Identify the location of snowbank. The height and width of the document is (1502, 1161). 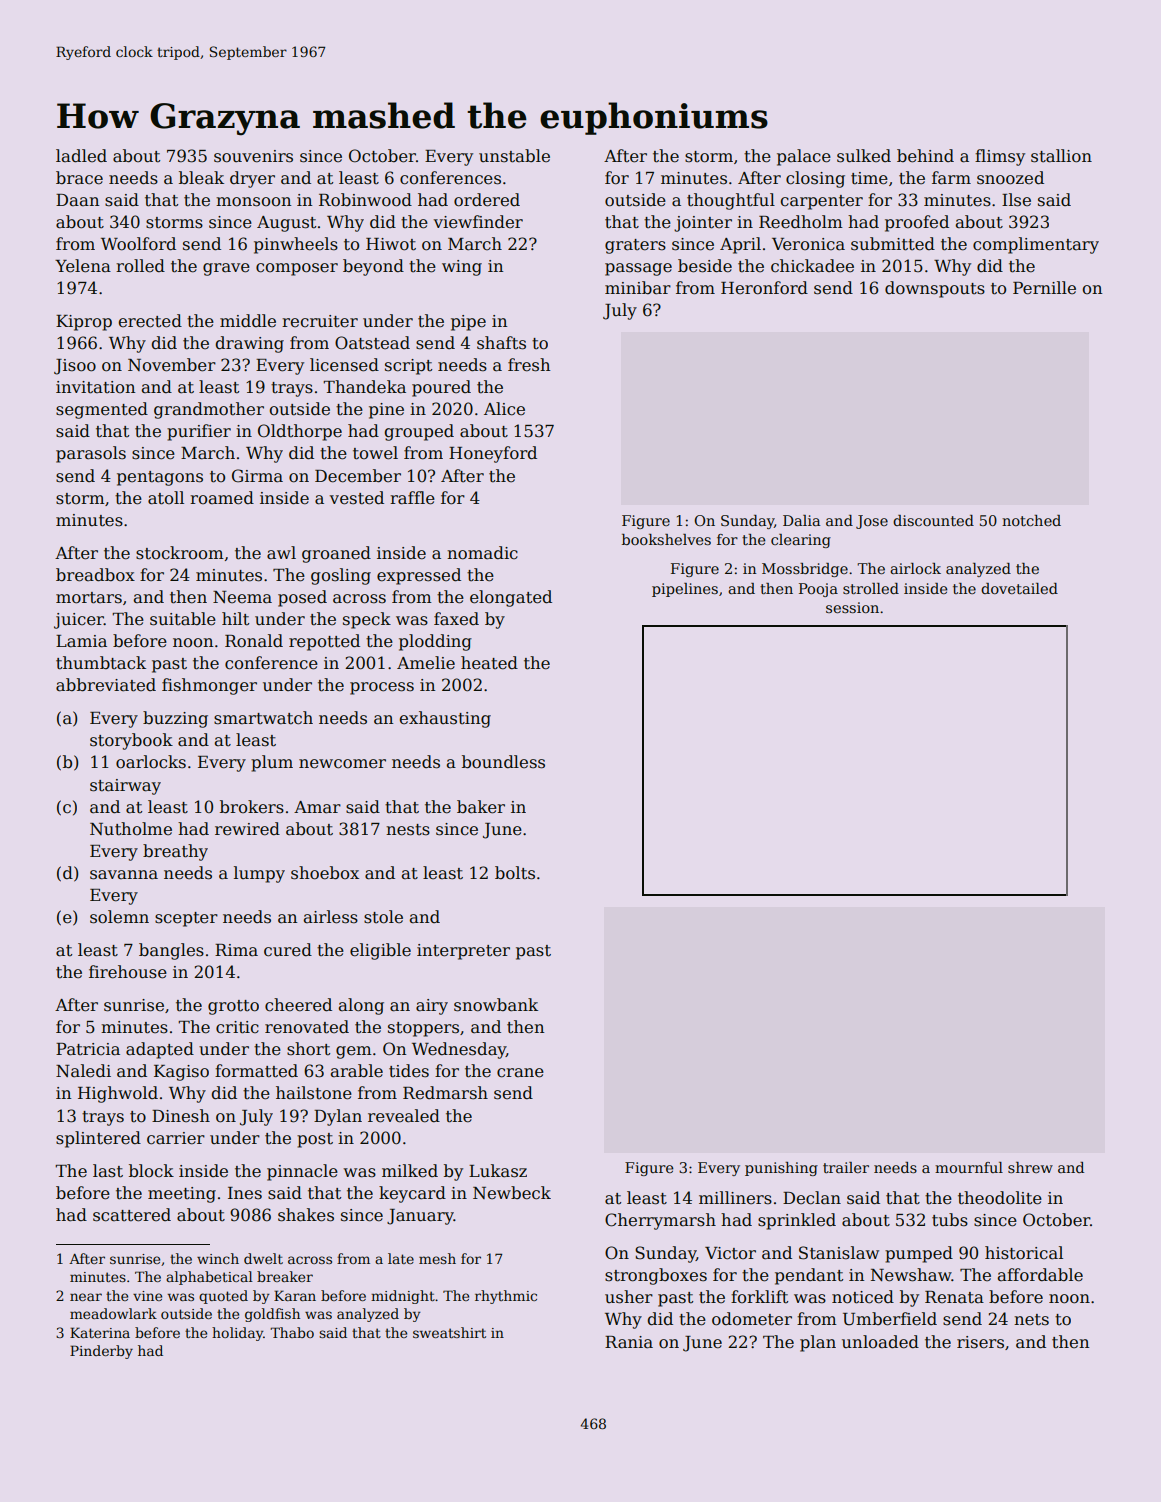
(496, 1005).
